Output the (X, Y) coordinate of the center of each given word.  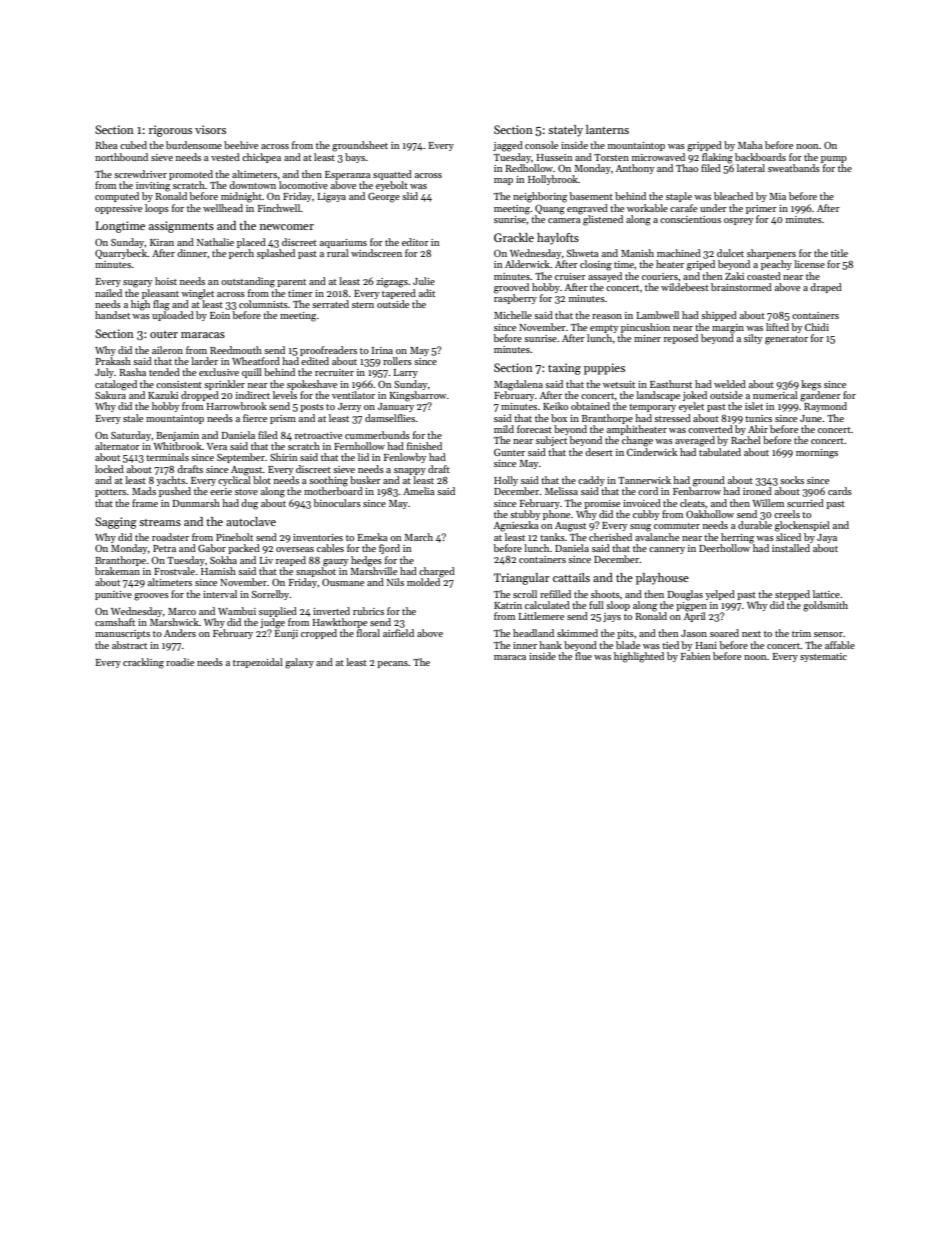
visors (210, 129)
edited (315, 361)
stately (565, 131)
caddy (591, 481)
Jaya (827, 538)
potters (110, 493)
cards (840, 491)
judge (272, 623)
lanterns (607, 129)
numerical (775, 395)
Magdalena (518, 385)
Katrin (508, 605)
